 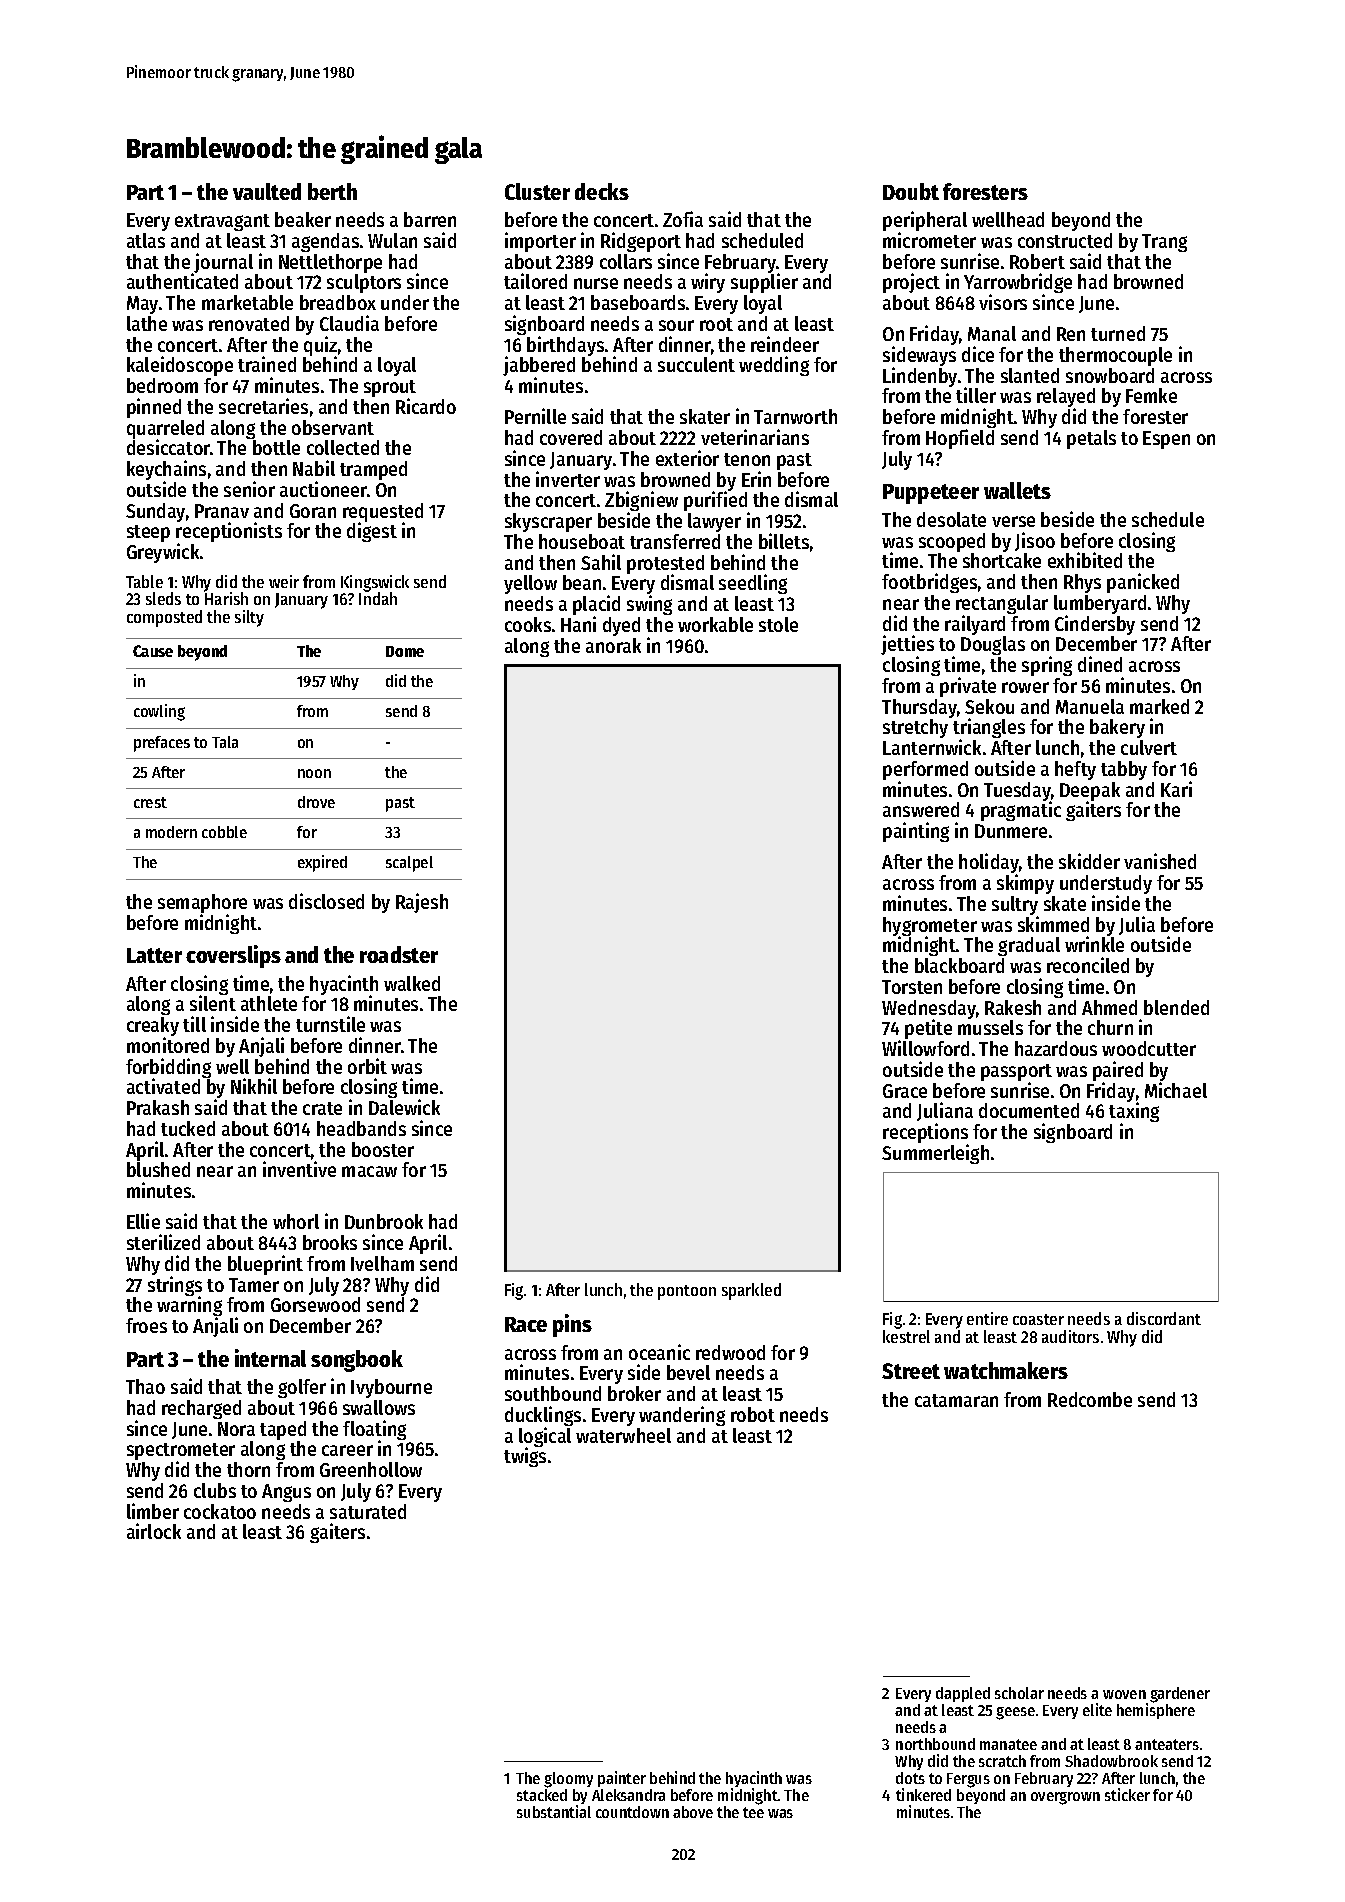 What do you see at coordinates (326, 901) in the screenshot?
I see `disclosed` at bounding box center [326, 901].
